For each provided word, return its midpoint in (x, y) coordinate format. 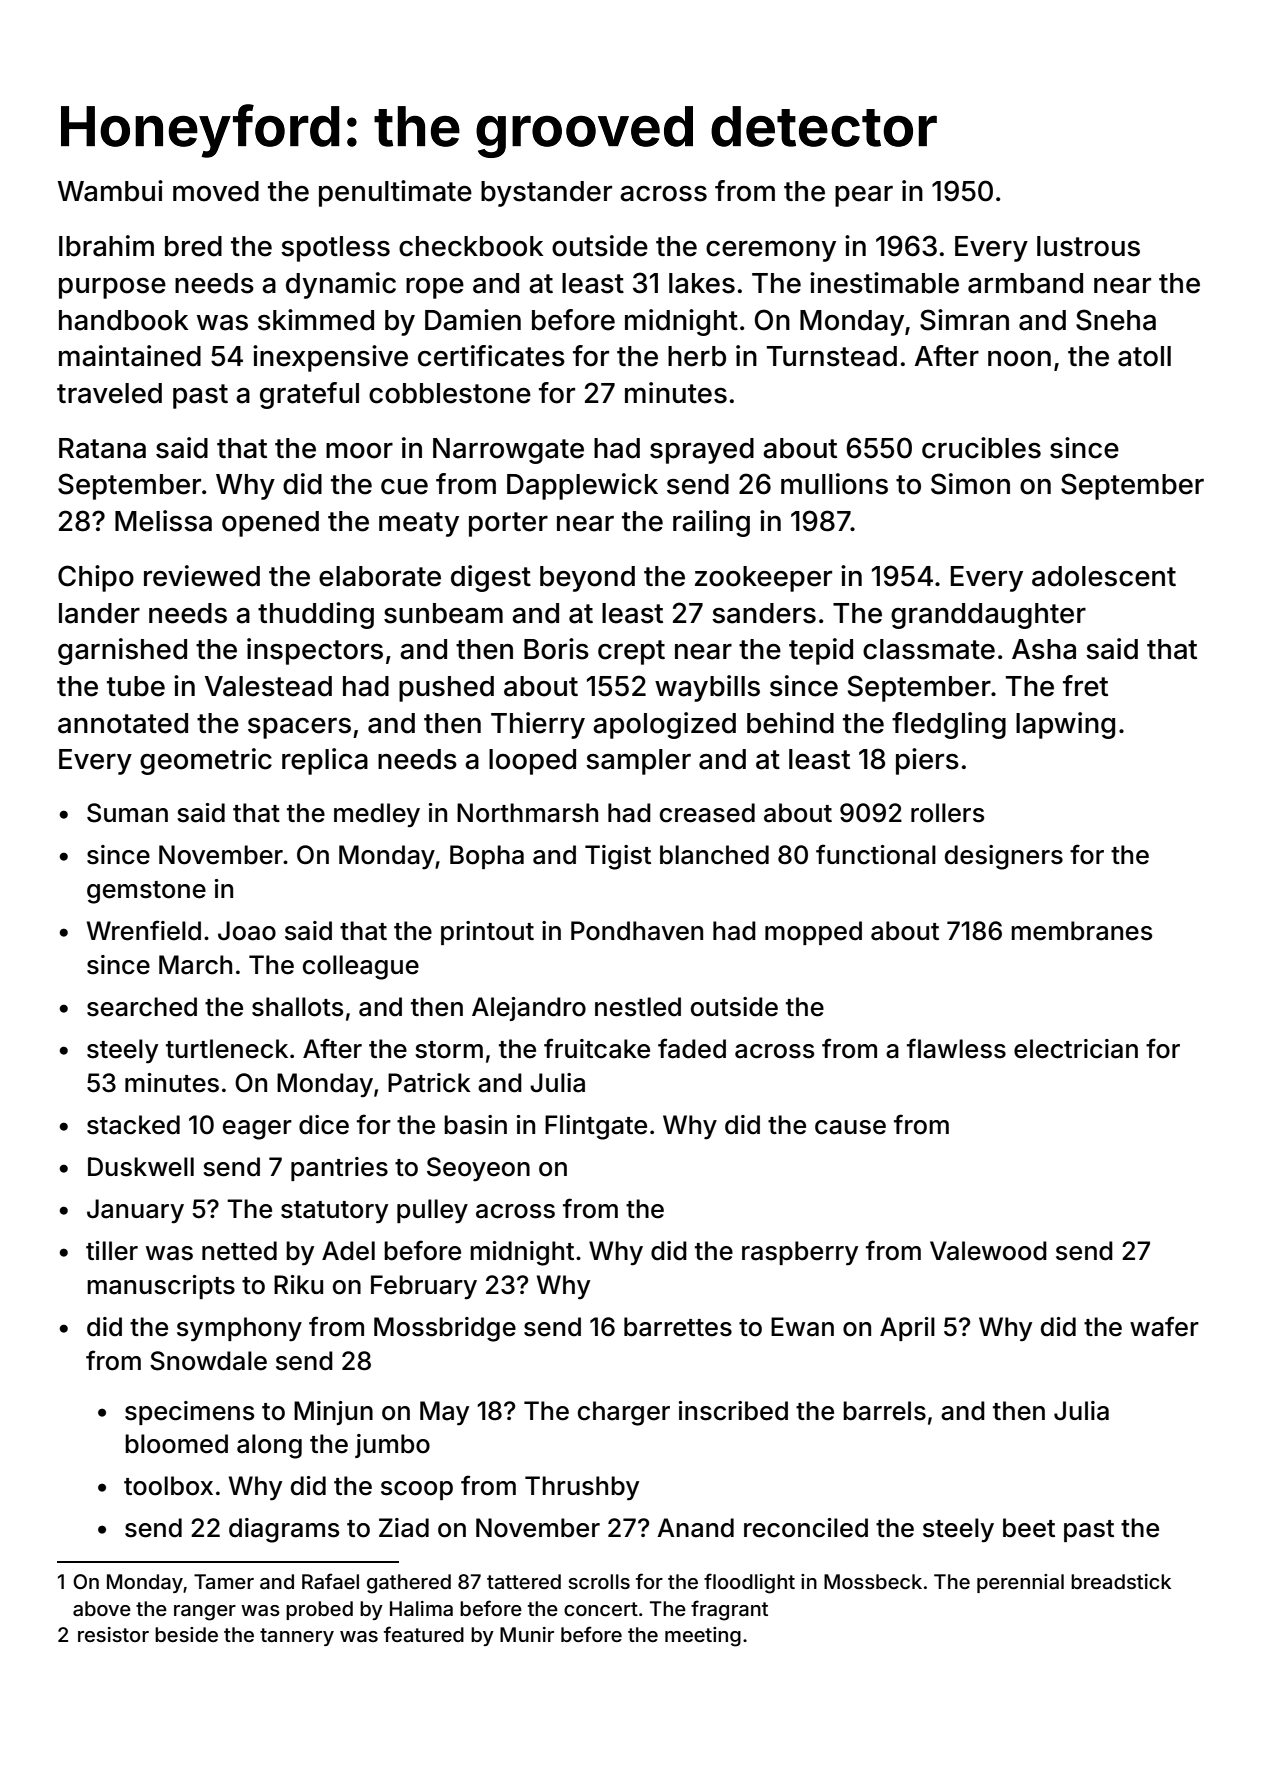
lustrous (1088, 246)
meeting (703, 1637)
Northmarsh (527, 813)
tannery (297, 1637)
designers (1004, 857)
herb (697, 356)
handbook (123, 320)
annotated (123, 723)
